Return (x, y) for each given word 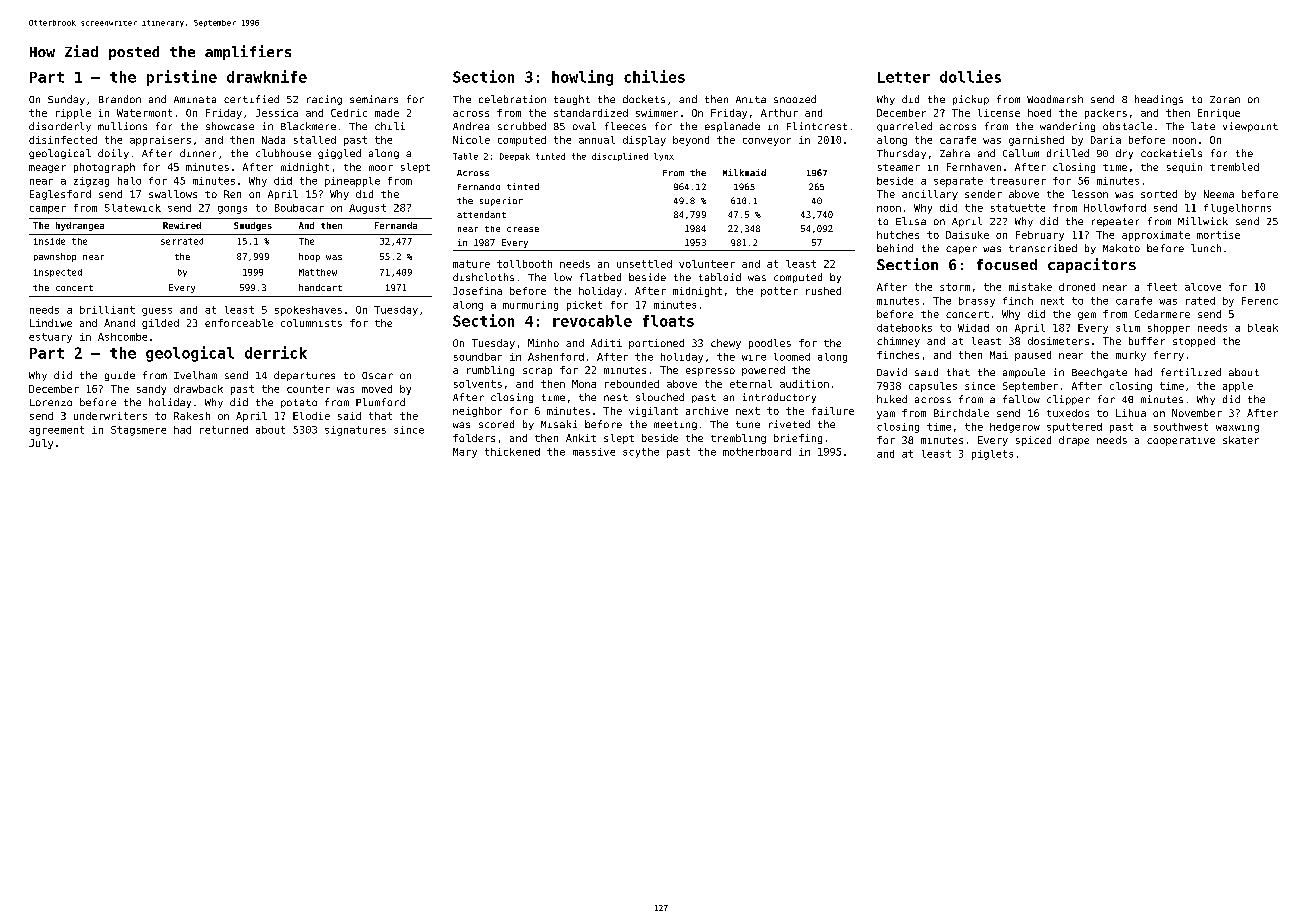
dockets (644, 99)
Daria (1106, 140)
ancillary (930, 195)
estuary (50, 338)
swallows (173, 194)
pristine (182, 78)
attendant (481, 214)
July (41, 444)
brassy (977, 302)
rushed (823, 291)
